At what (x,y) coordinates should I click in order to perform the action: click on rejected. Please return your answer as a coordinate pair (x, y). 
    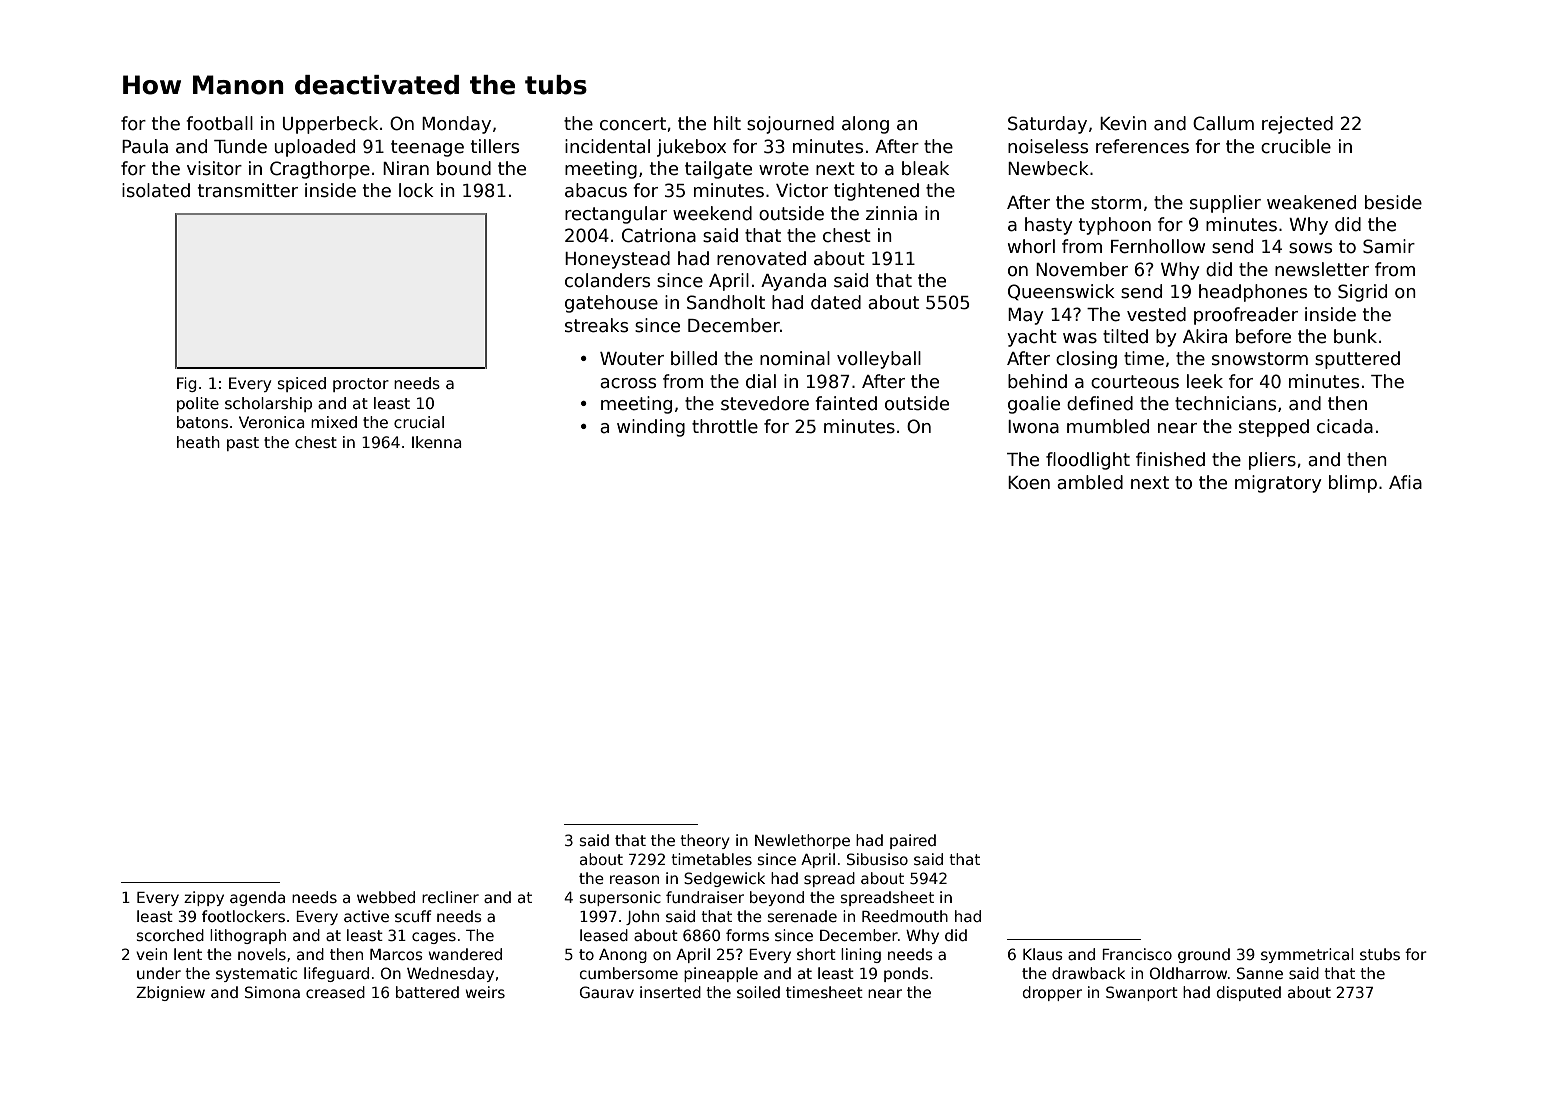
    Looking at the image, I should click on (1297, 125).
